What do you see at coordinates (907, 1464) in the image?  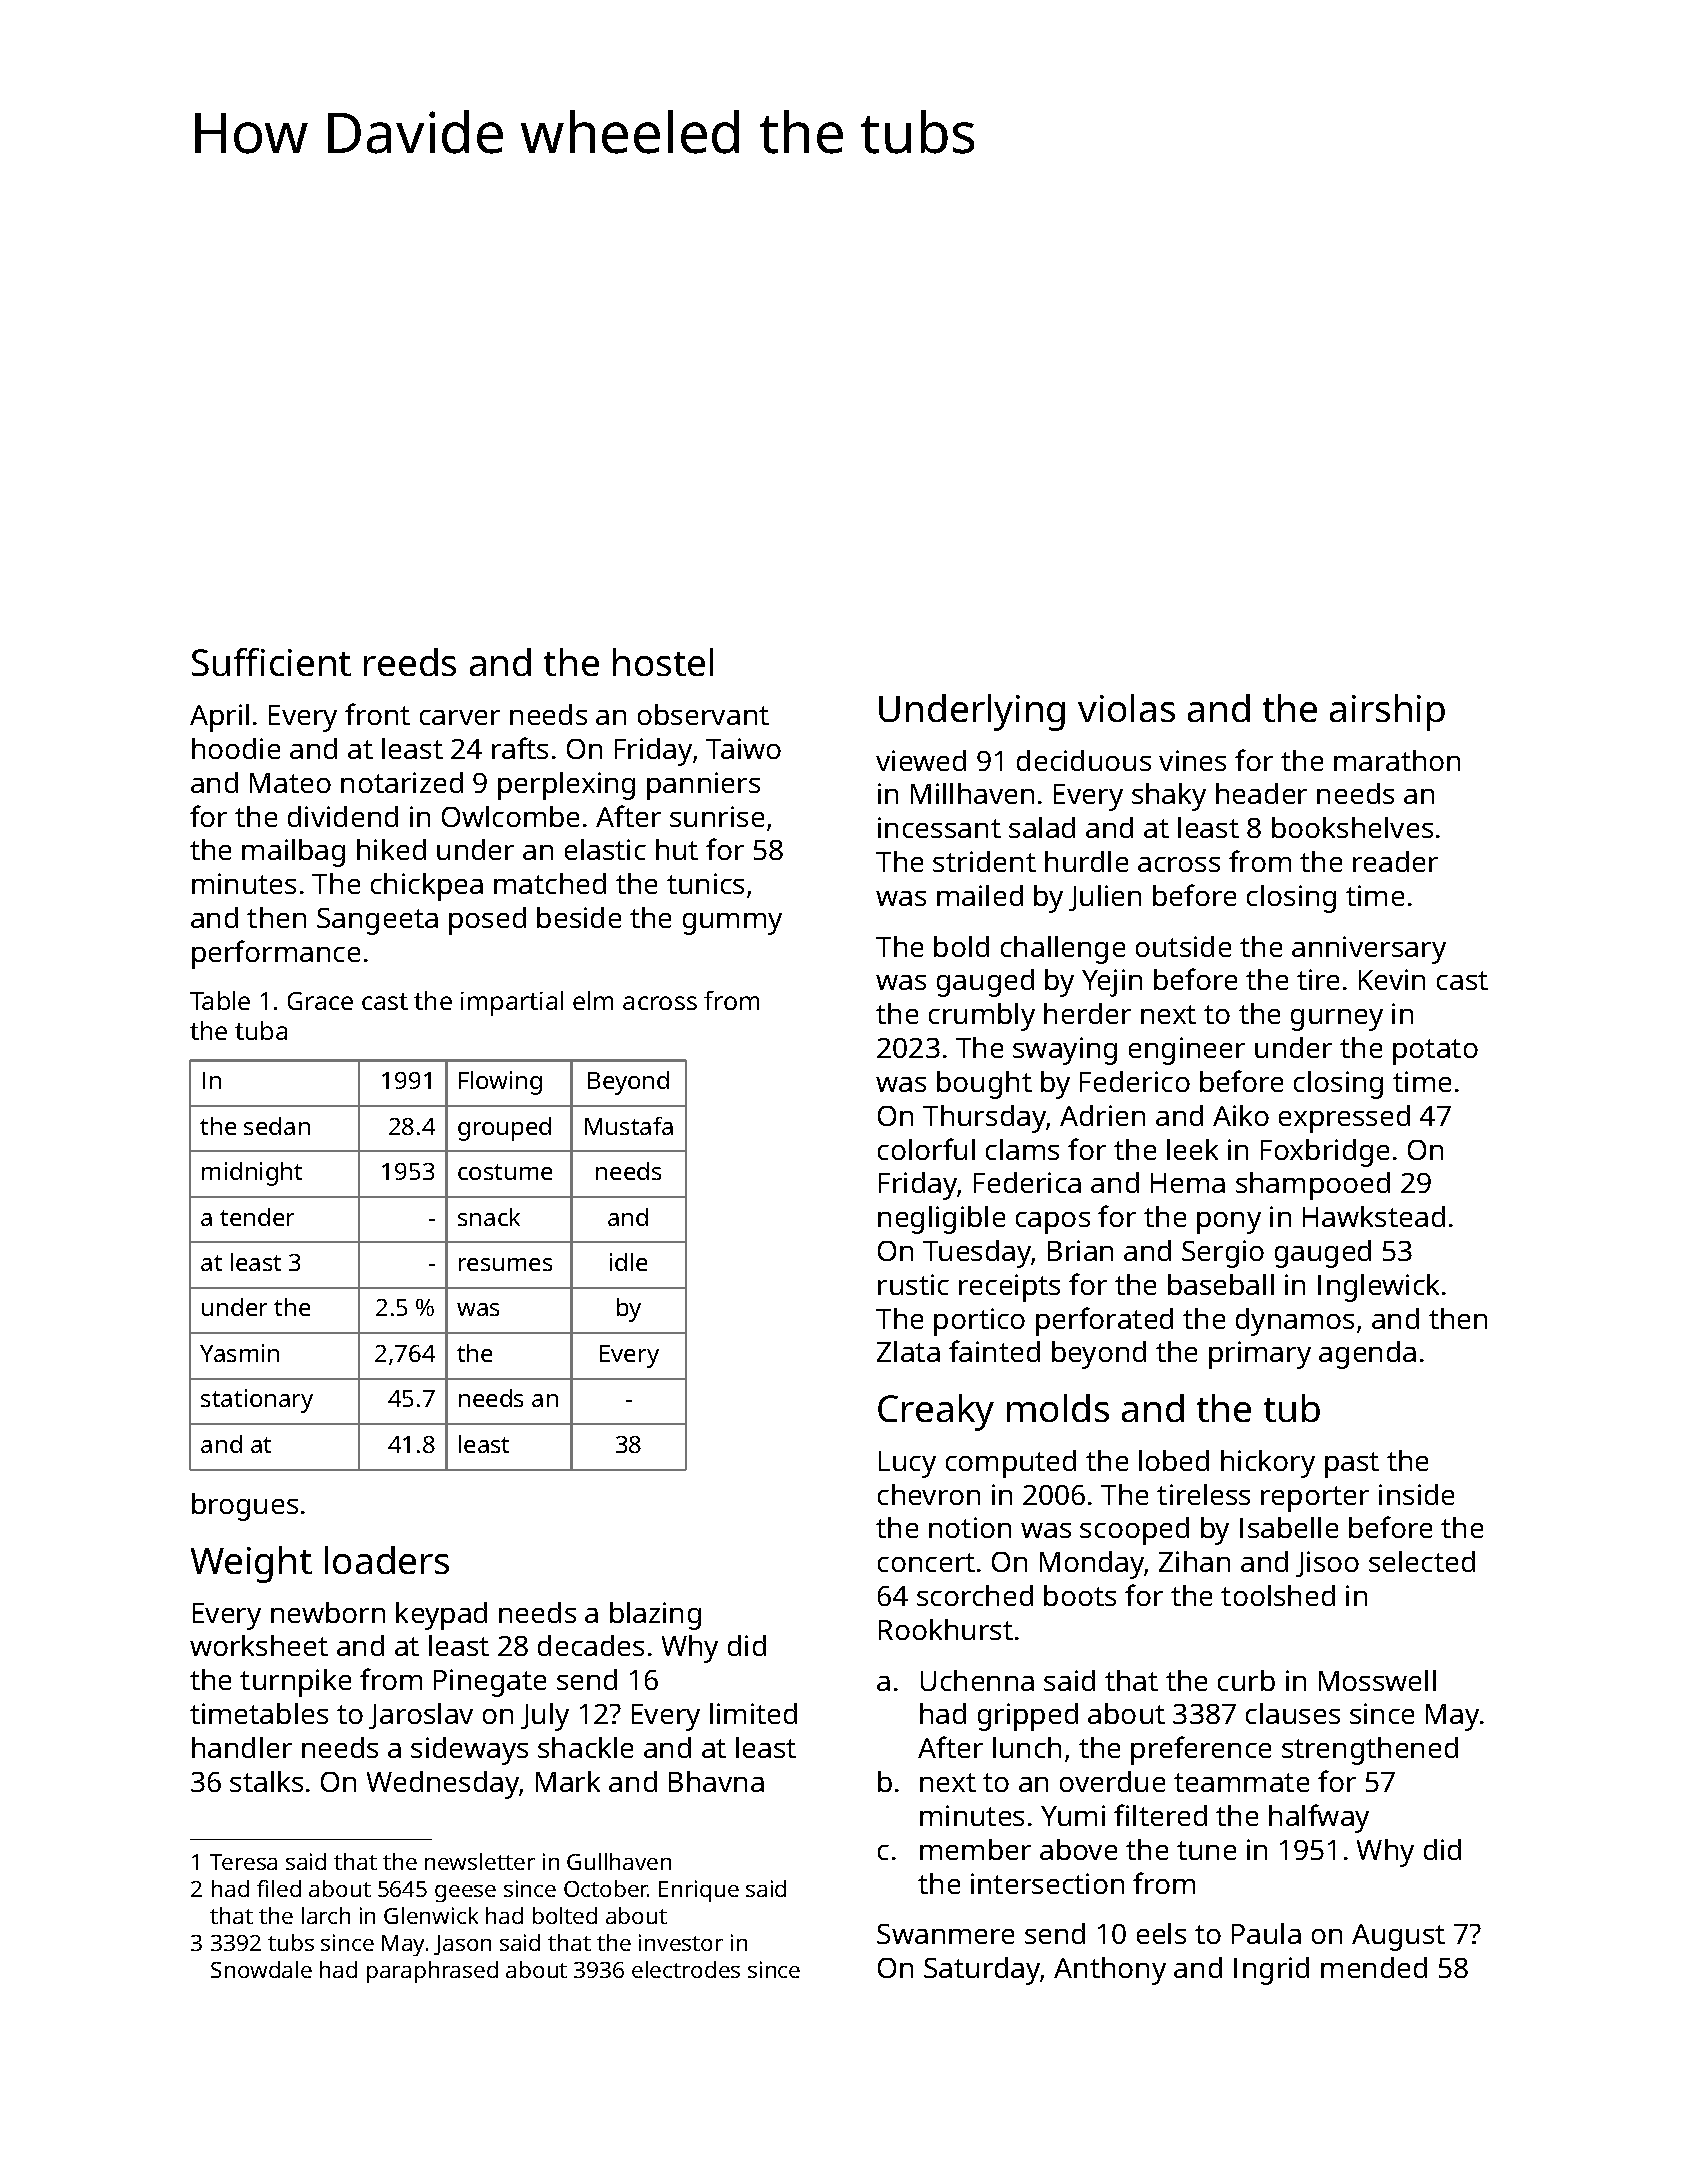 I see `Lucy` at bounding box center [907, 1464].
